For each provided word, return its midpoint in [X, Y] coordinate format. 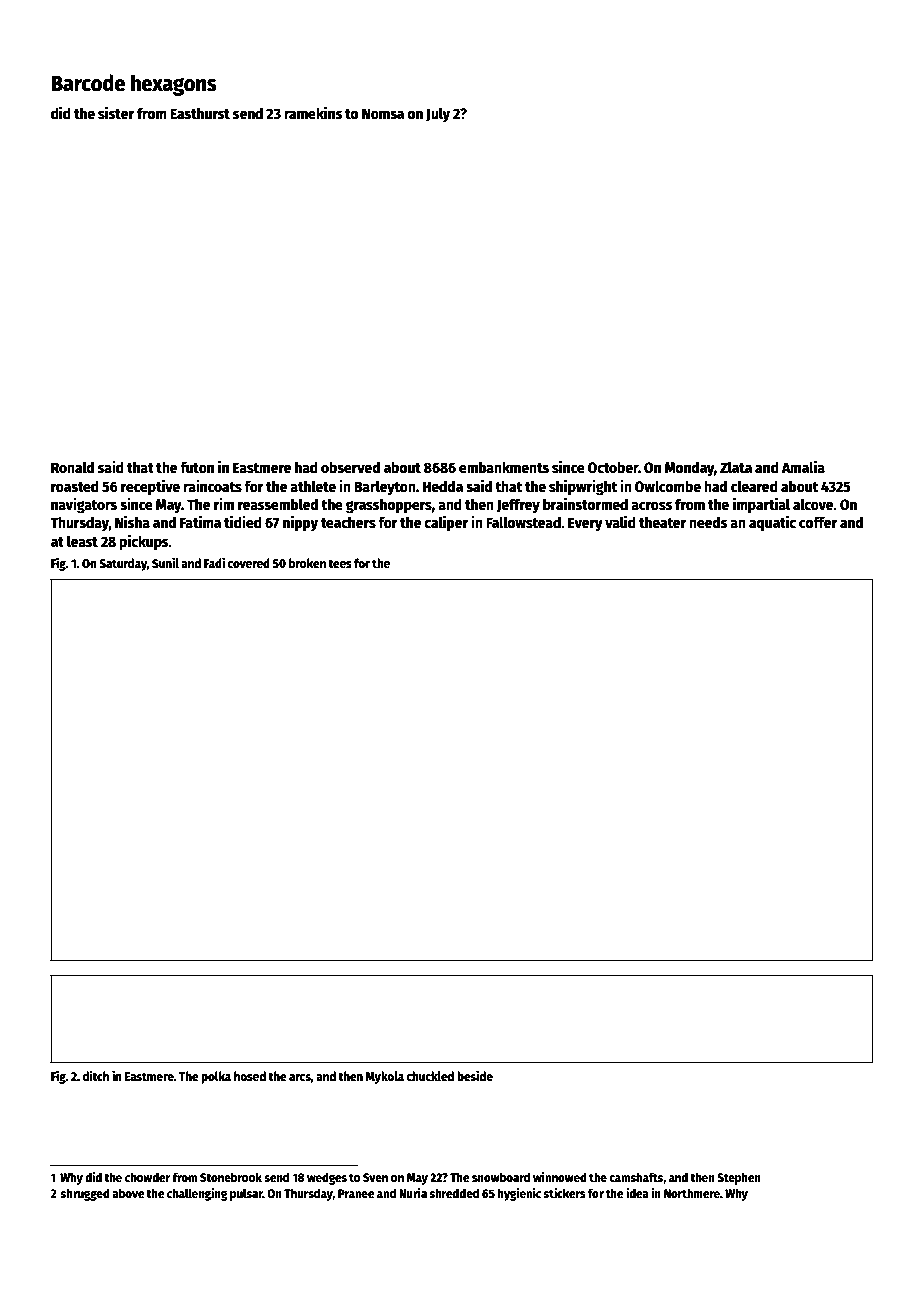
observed [350, 467]
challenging [197, 1194]
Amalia [803, 466]
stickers [565, 1193]
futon [197, 467]
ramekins [313, 112]
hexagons [174, 85]
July [438, 114]
